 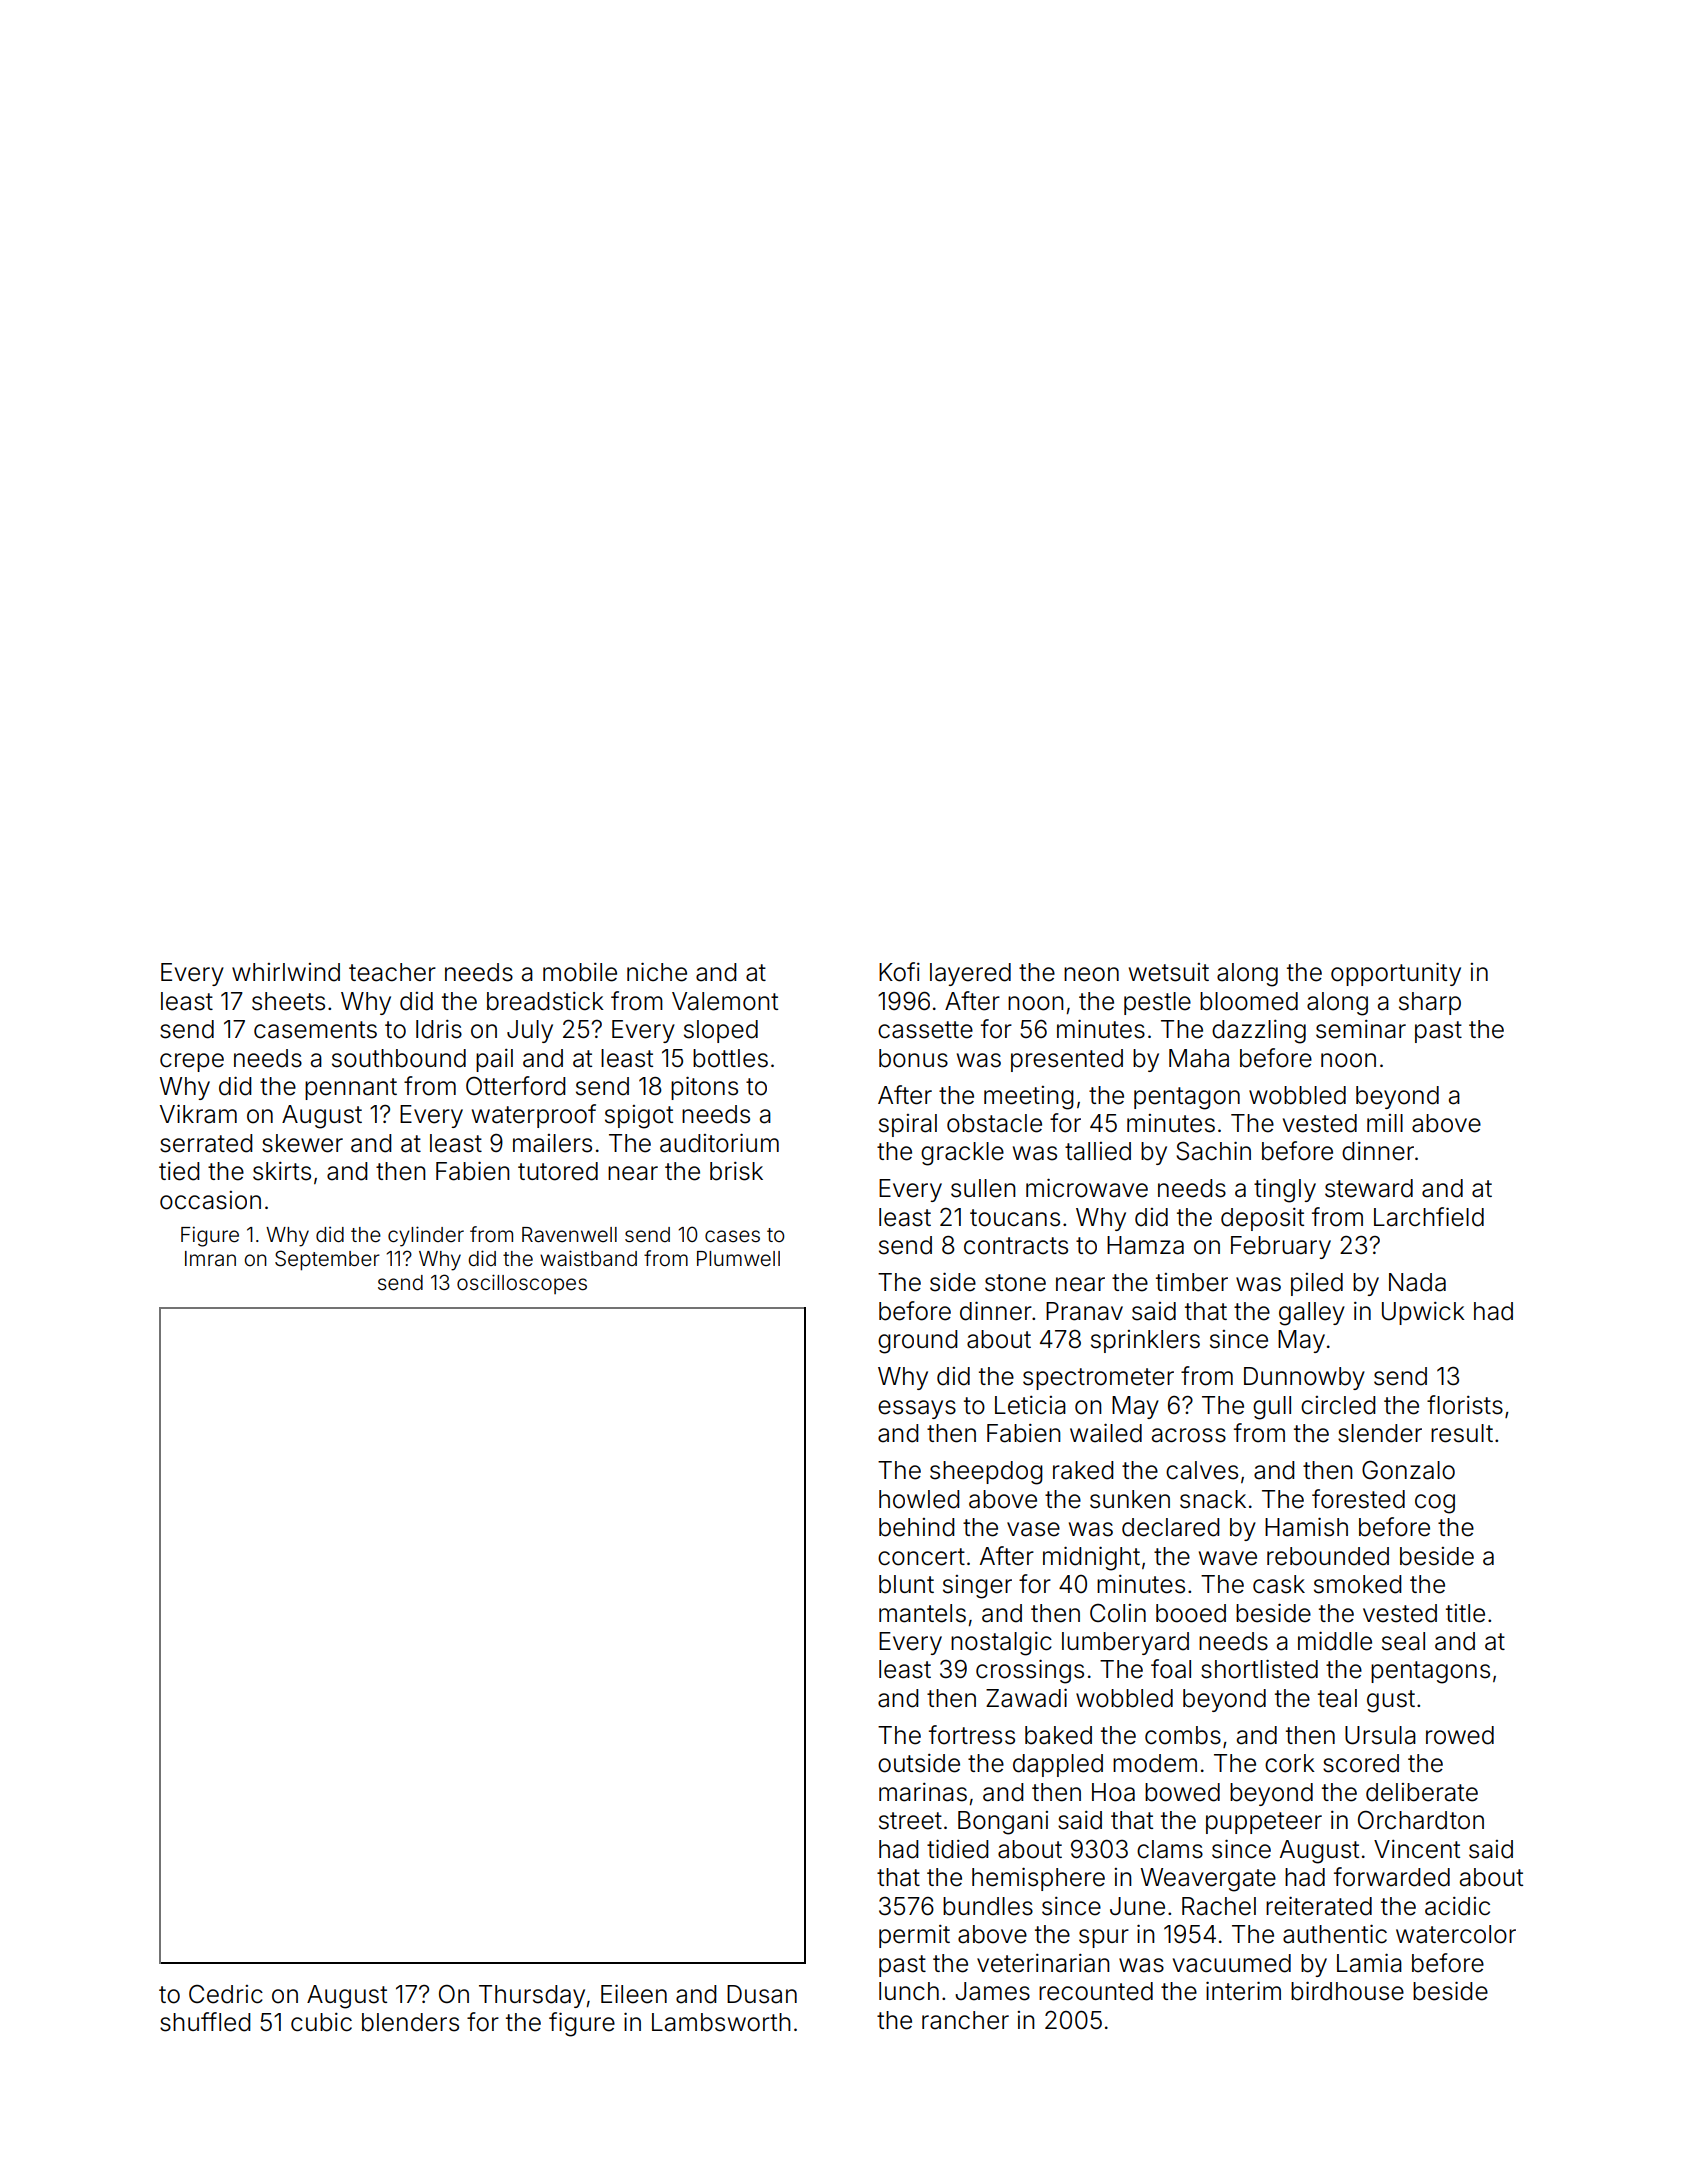 I want to click on rancher, so click(x=965, y=2020).
